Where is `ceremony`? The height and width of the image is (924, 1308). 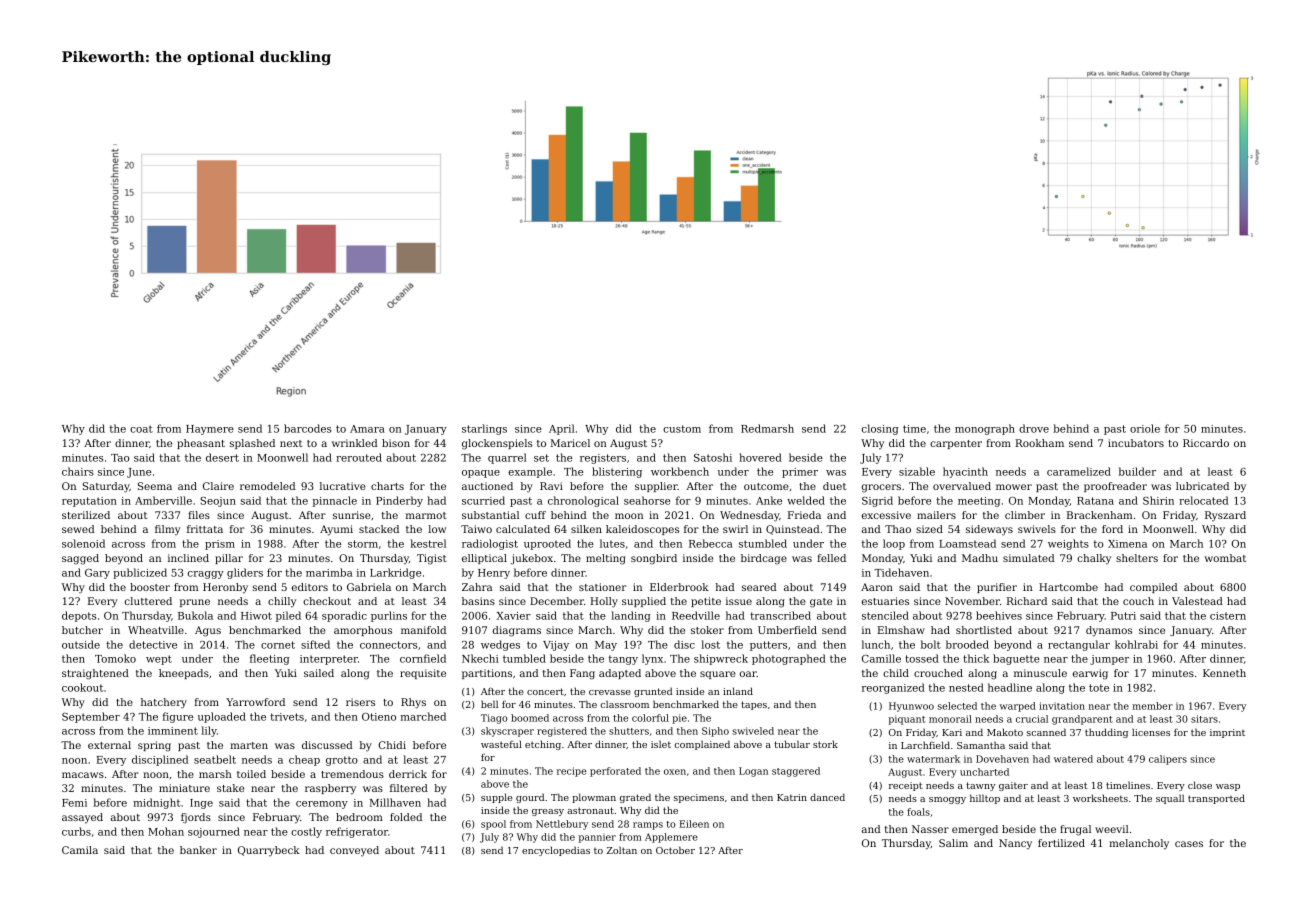
ceremony is located at coordinates (322, 805).
